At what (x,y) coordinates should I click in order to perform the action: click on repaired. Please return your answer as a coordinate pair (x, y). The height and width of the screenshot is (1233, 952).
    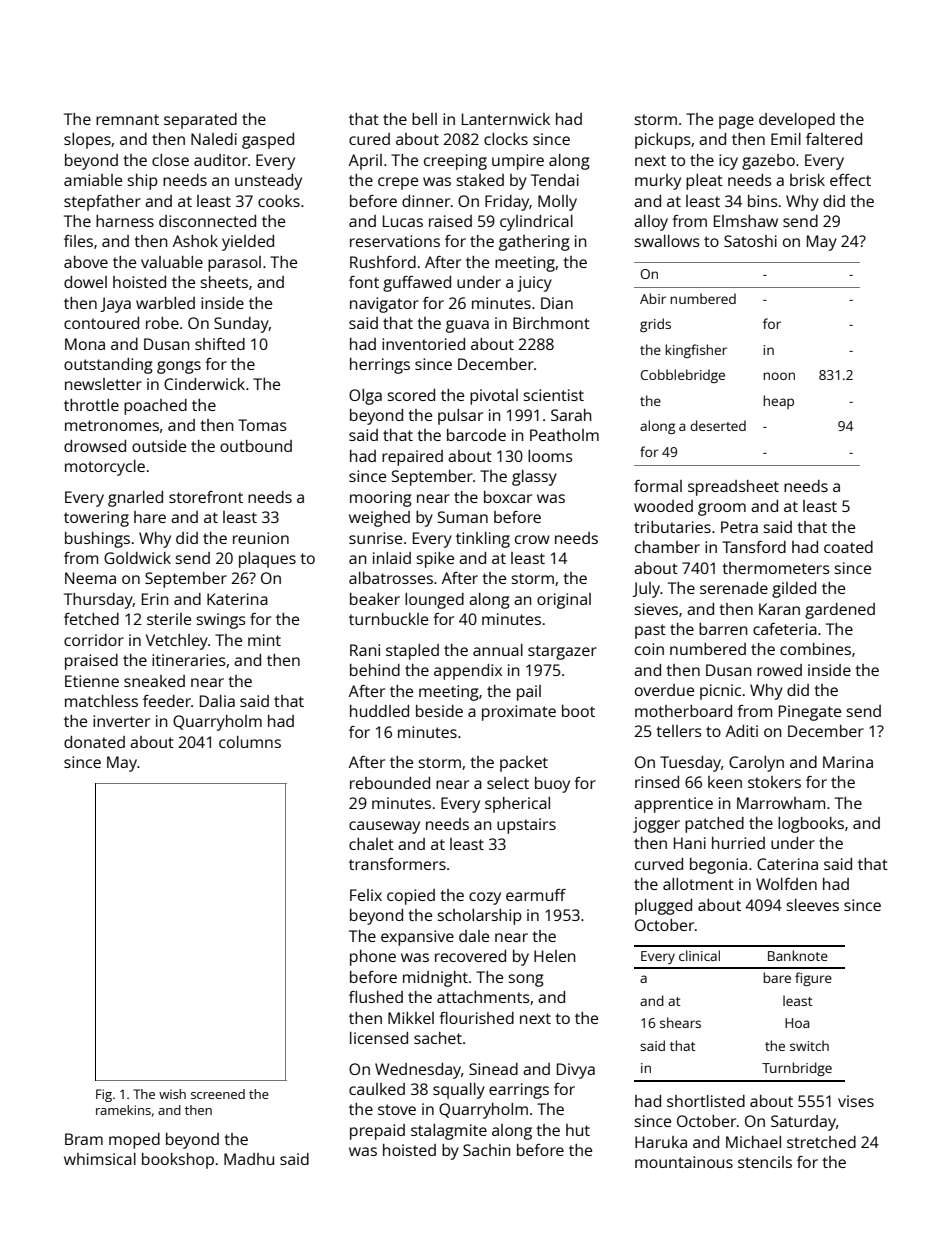
    Looking at the image, I should click on (412, 458).
